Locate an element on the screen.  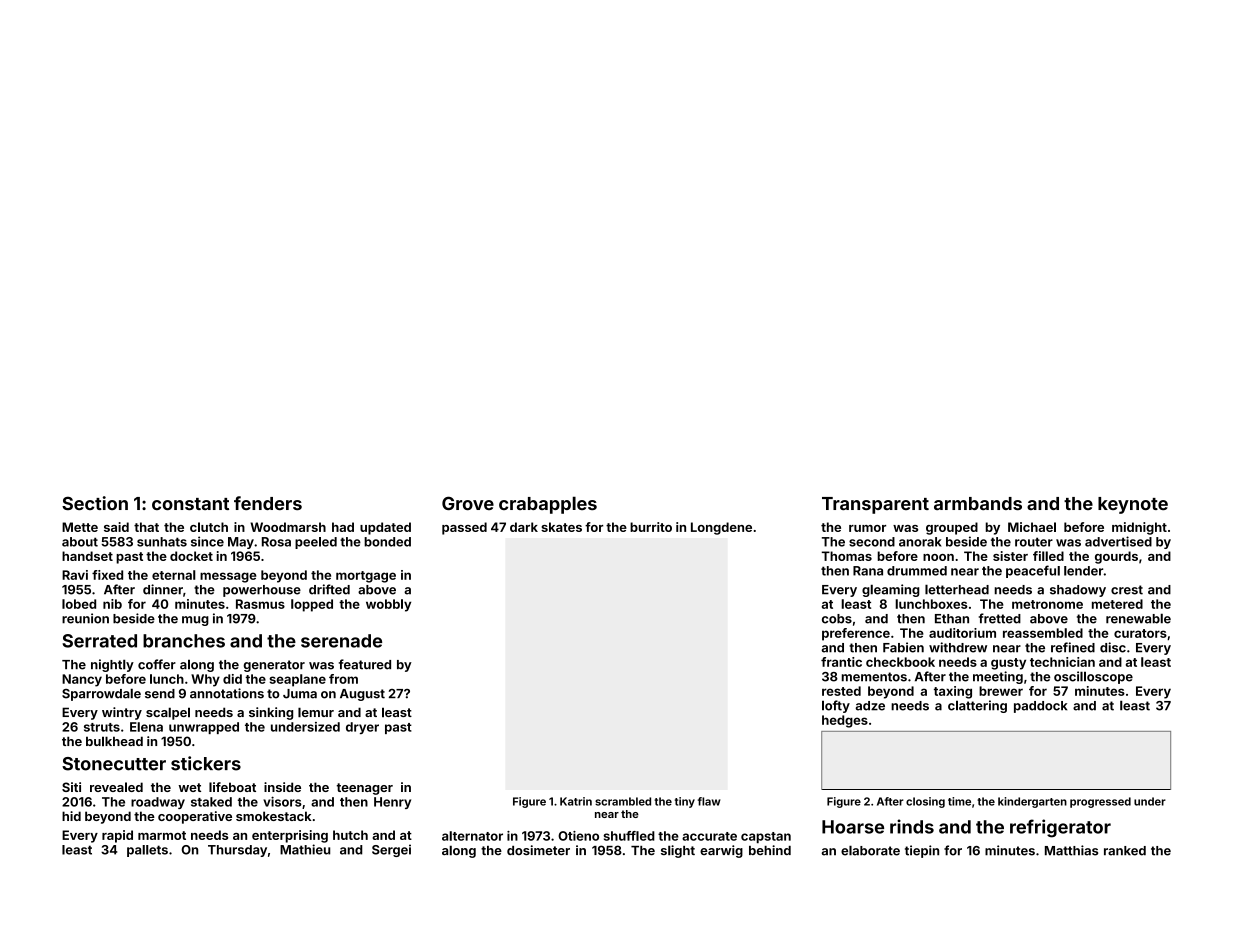
mortgage is located at coordinates (366, 577).
